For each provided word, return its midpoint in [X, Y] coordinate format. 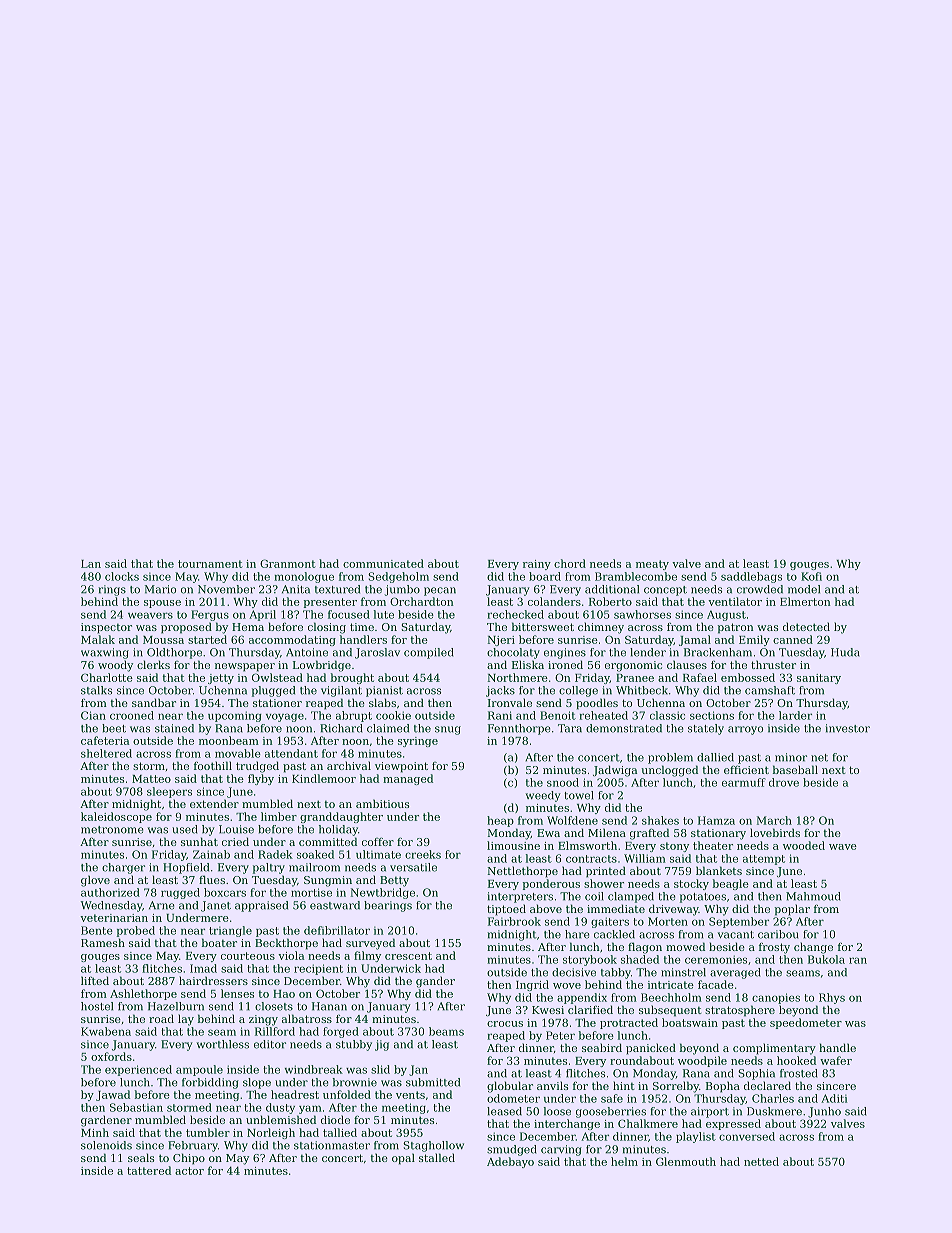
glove [95, 881]
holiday [338, 830]
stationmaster [332, 1145]
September [739, 922]
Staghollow [433, 1146]
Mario [160, 589]
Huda [845, 652]
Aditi [834, 1098]
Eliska [528, 664]
